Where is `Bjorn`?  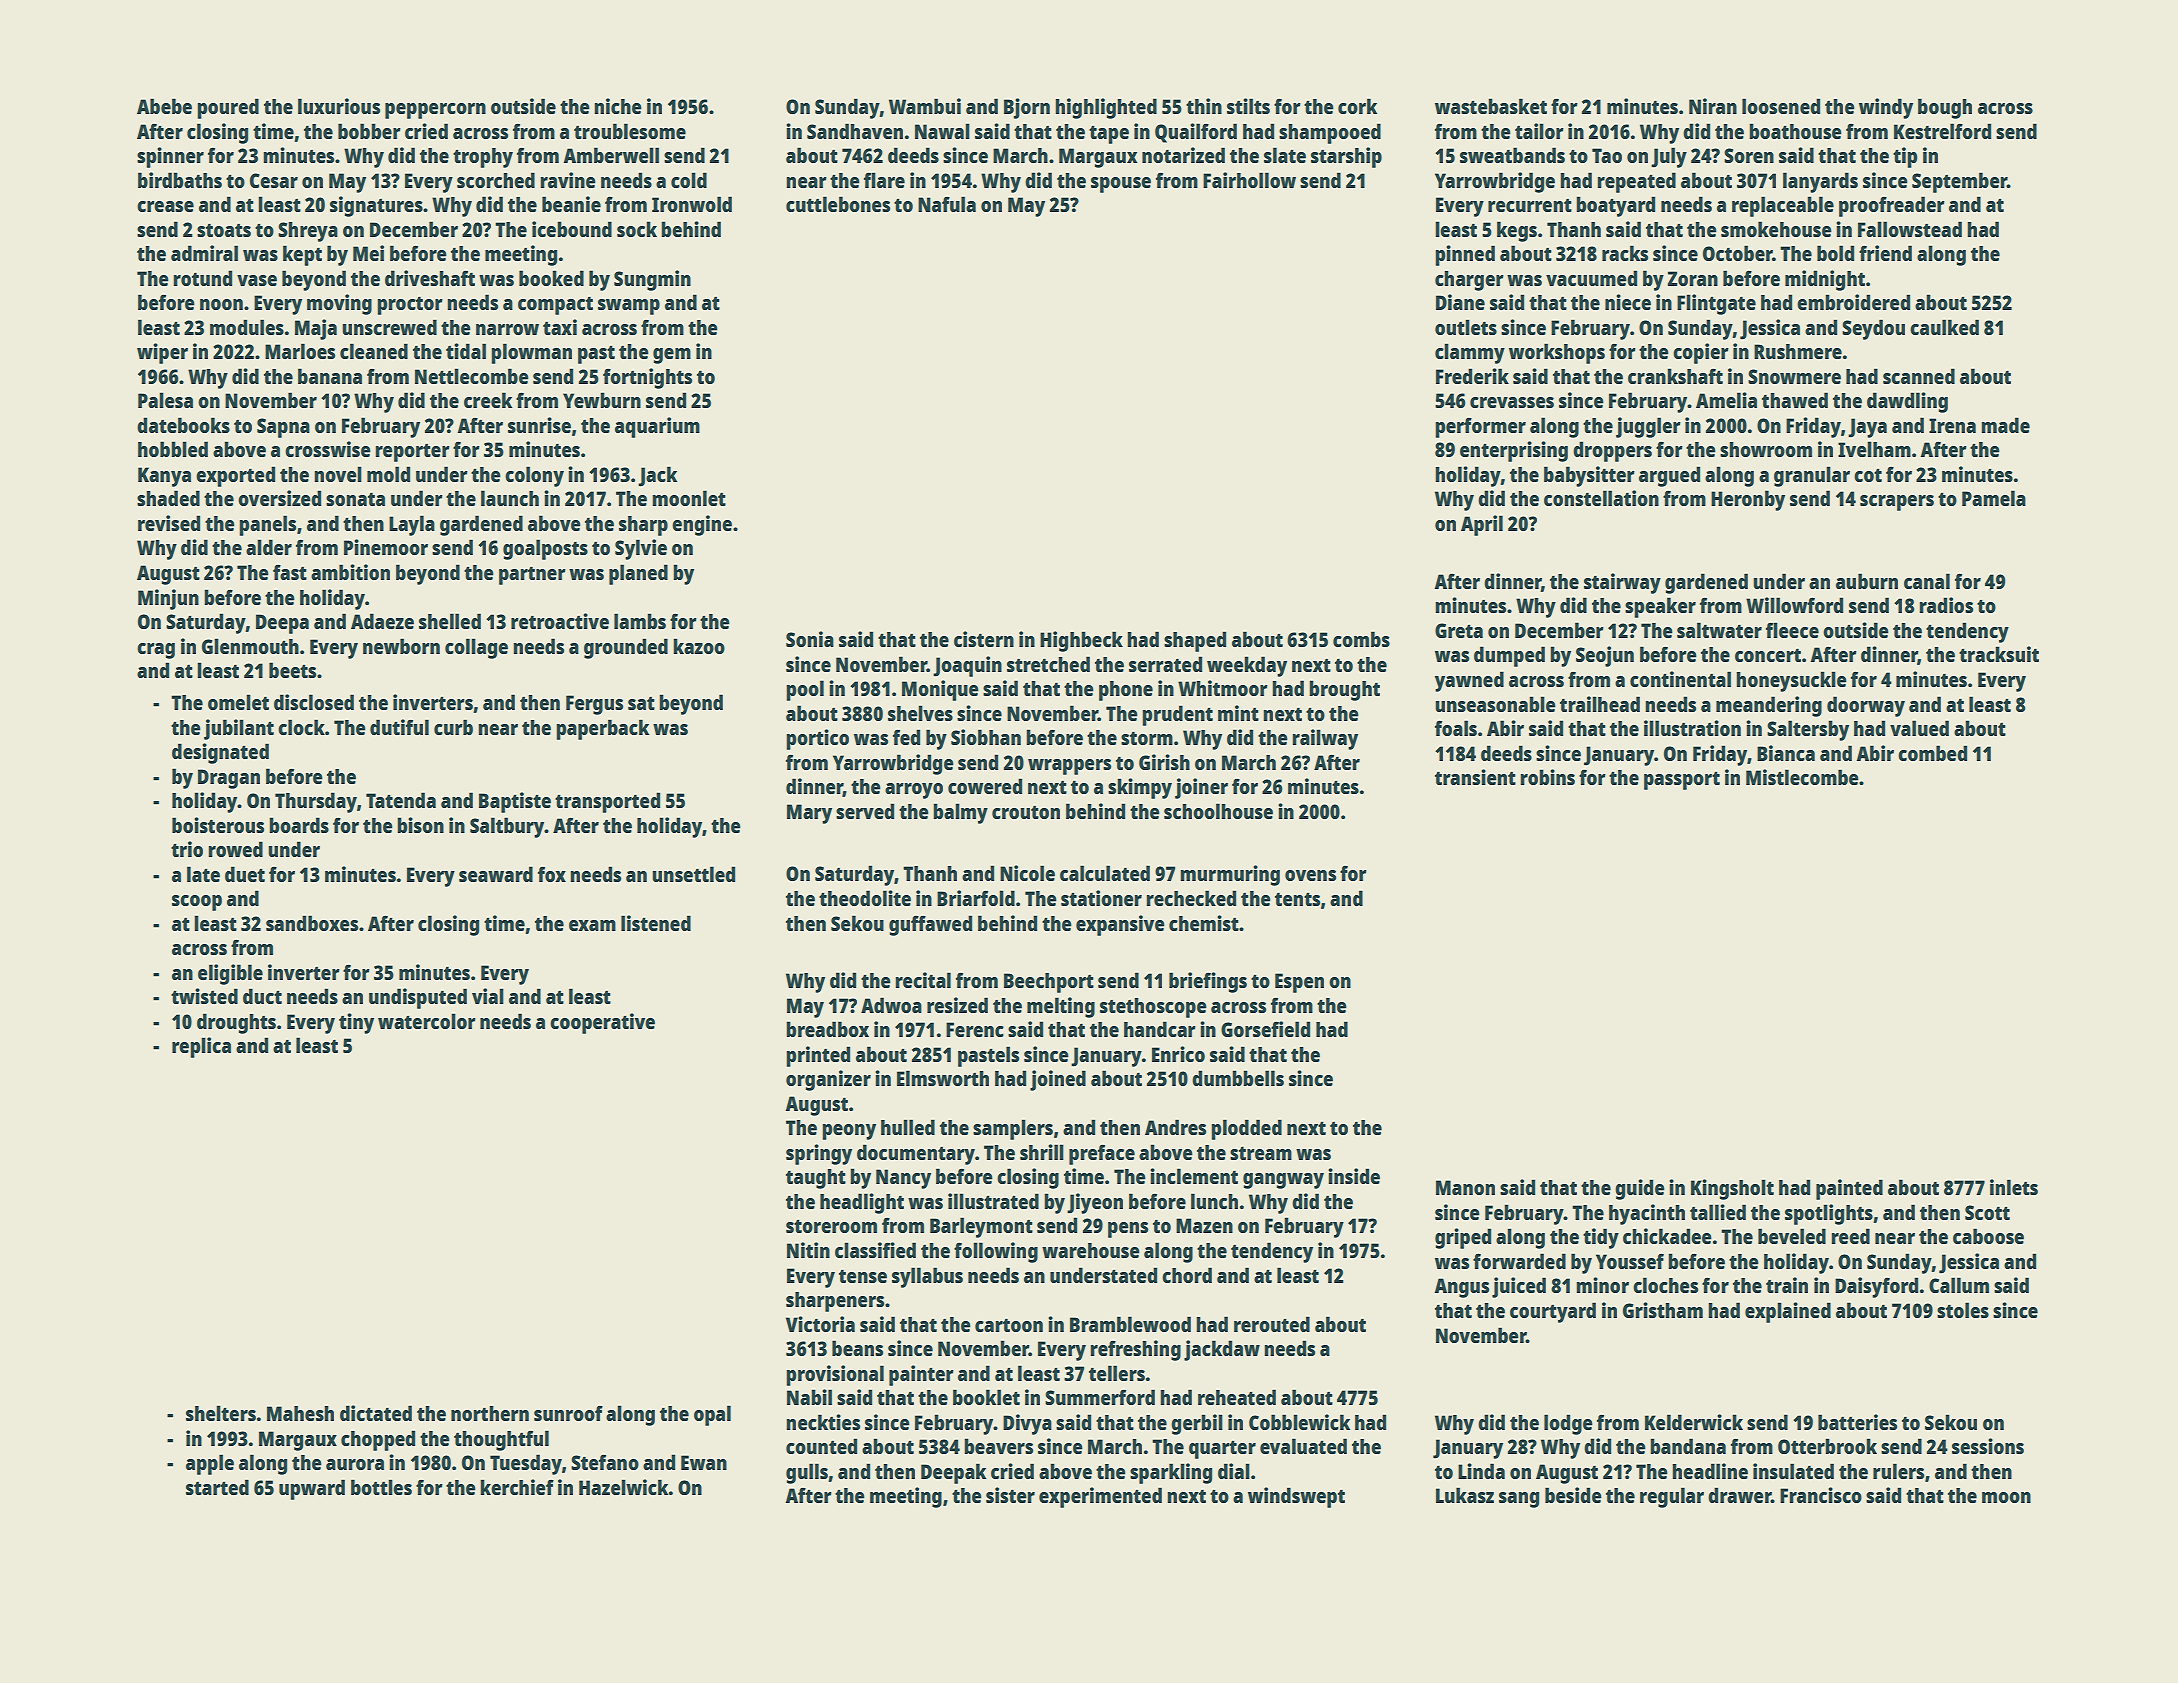
Bjorn is located at coordinates (1027, 108).
